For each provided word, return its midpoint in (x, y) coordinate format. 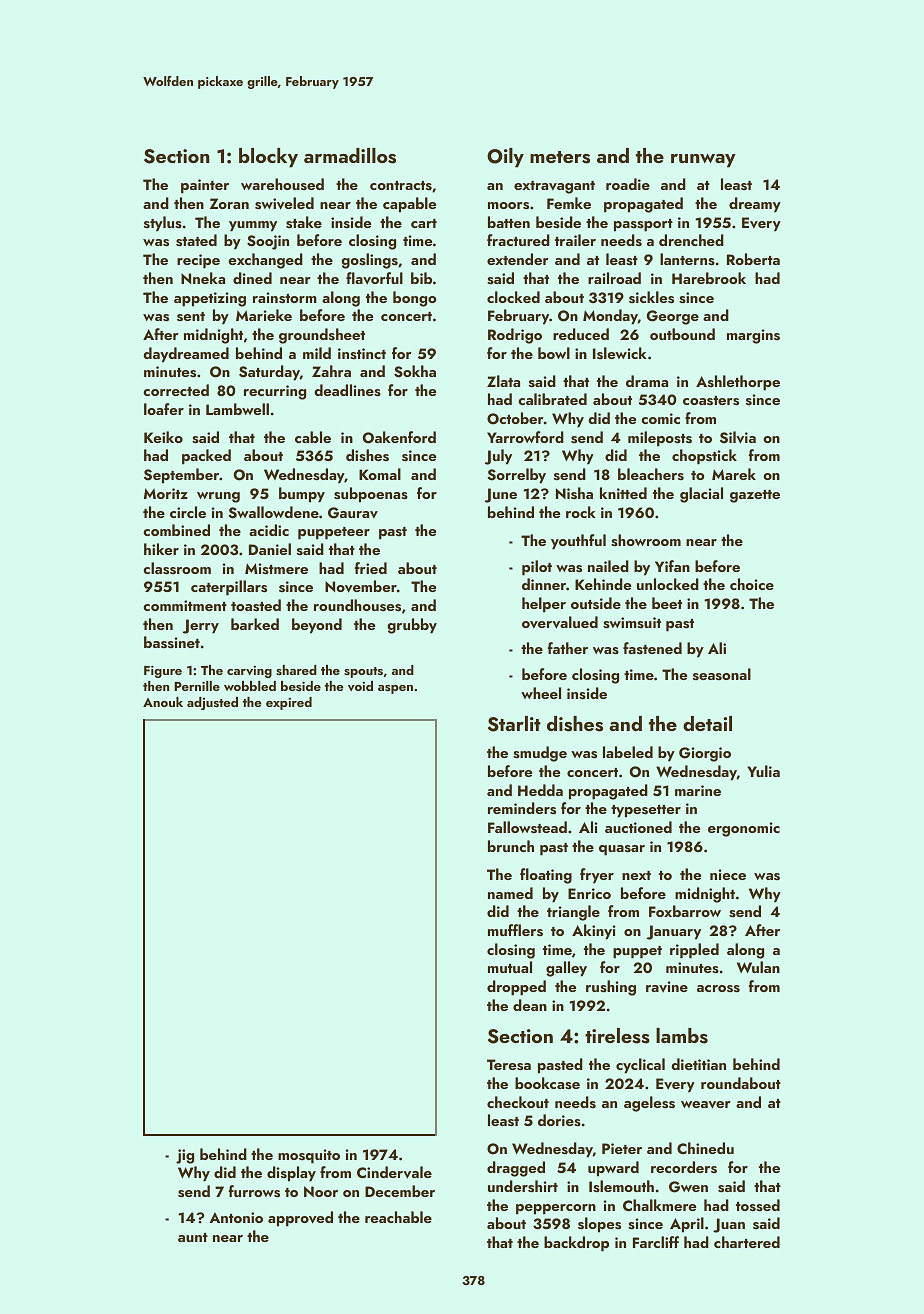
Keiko (163, 437)
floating (546, 876)
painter (205, 186)
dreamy (755, 205)
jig (185, 1156)
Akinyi (594, 932)
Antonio (236, 1217)
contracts (401, 186)
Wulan (758, 967)
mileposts (660, 439)
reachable (398, 1217)
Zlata (503, 381)
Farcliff (656, 1242)
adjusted (212, 703)
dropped (516, 988)
